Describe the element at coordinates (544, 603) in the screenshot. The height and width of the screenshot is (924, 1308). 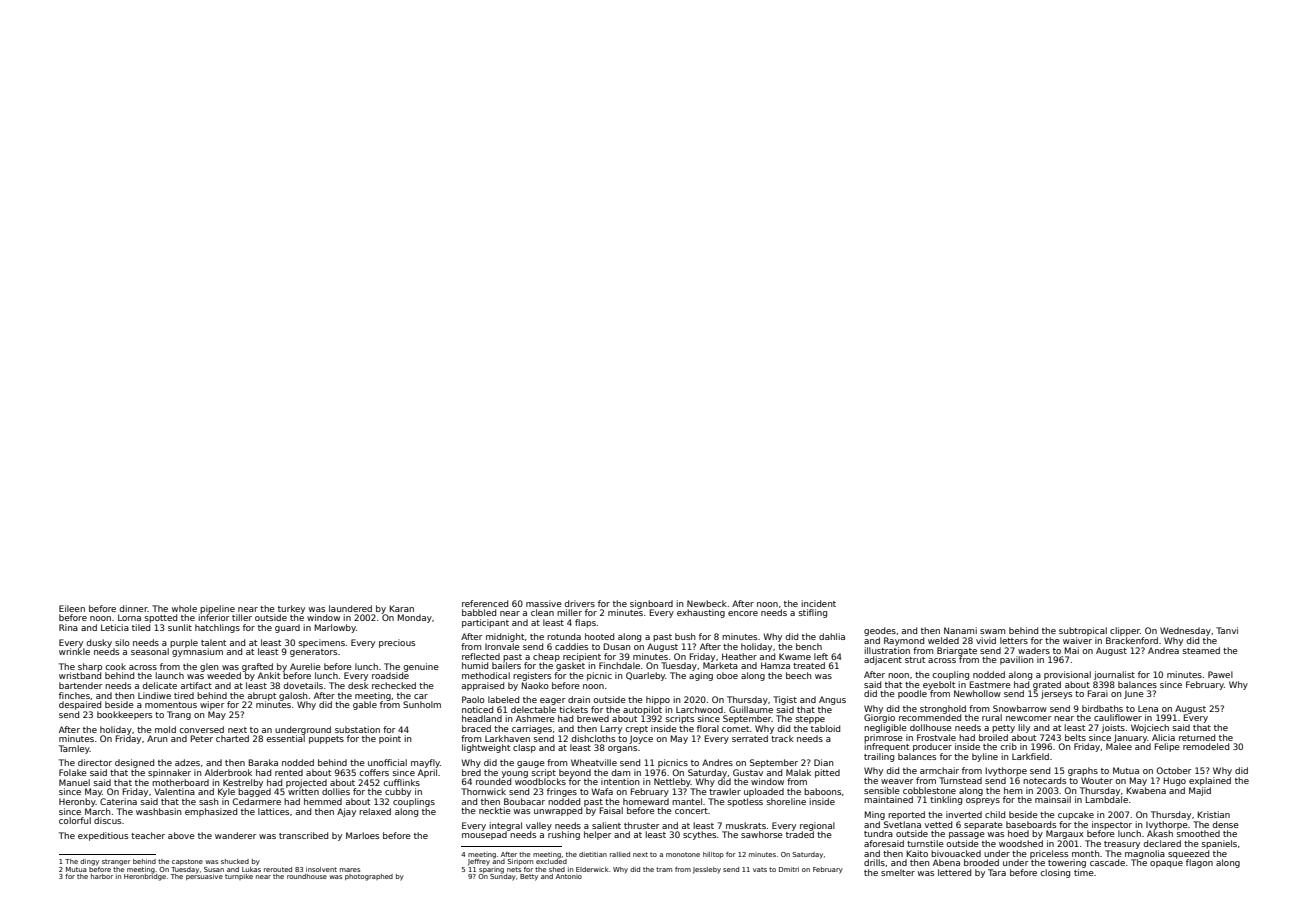
I see `massive` at that location.
